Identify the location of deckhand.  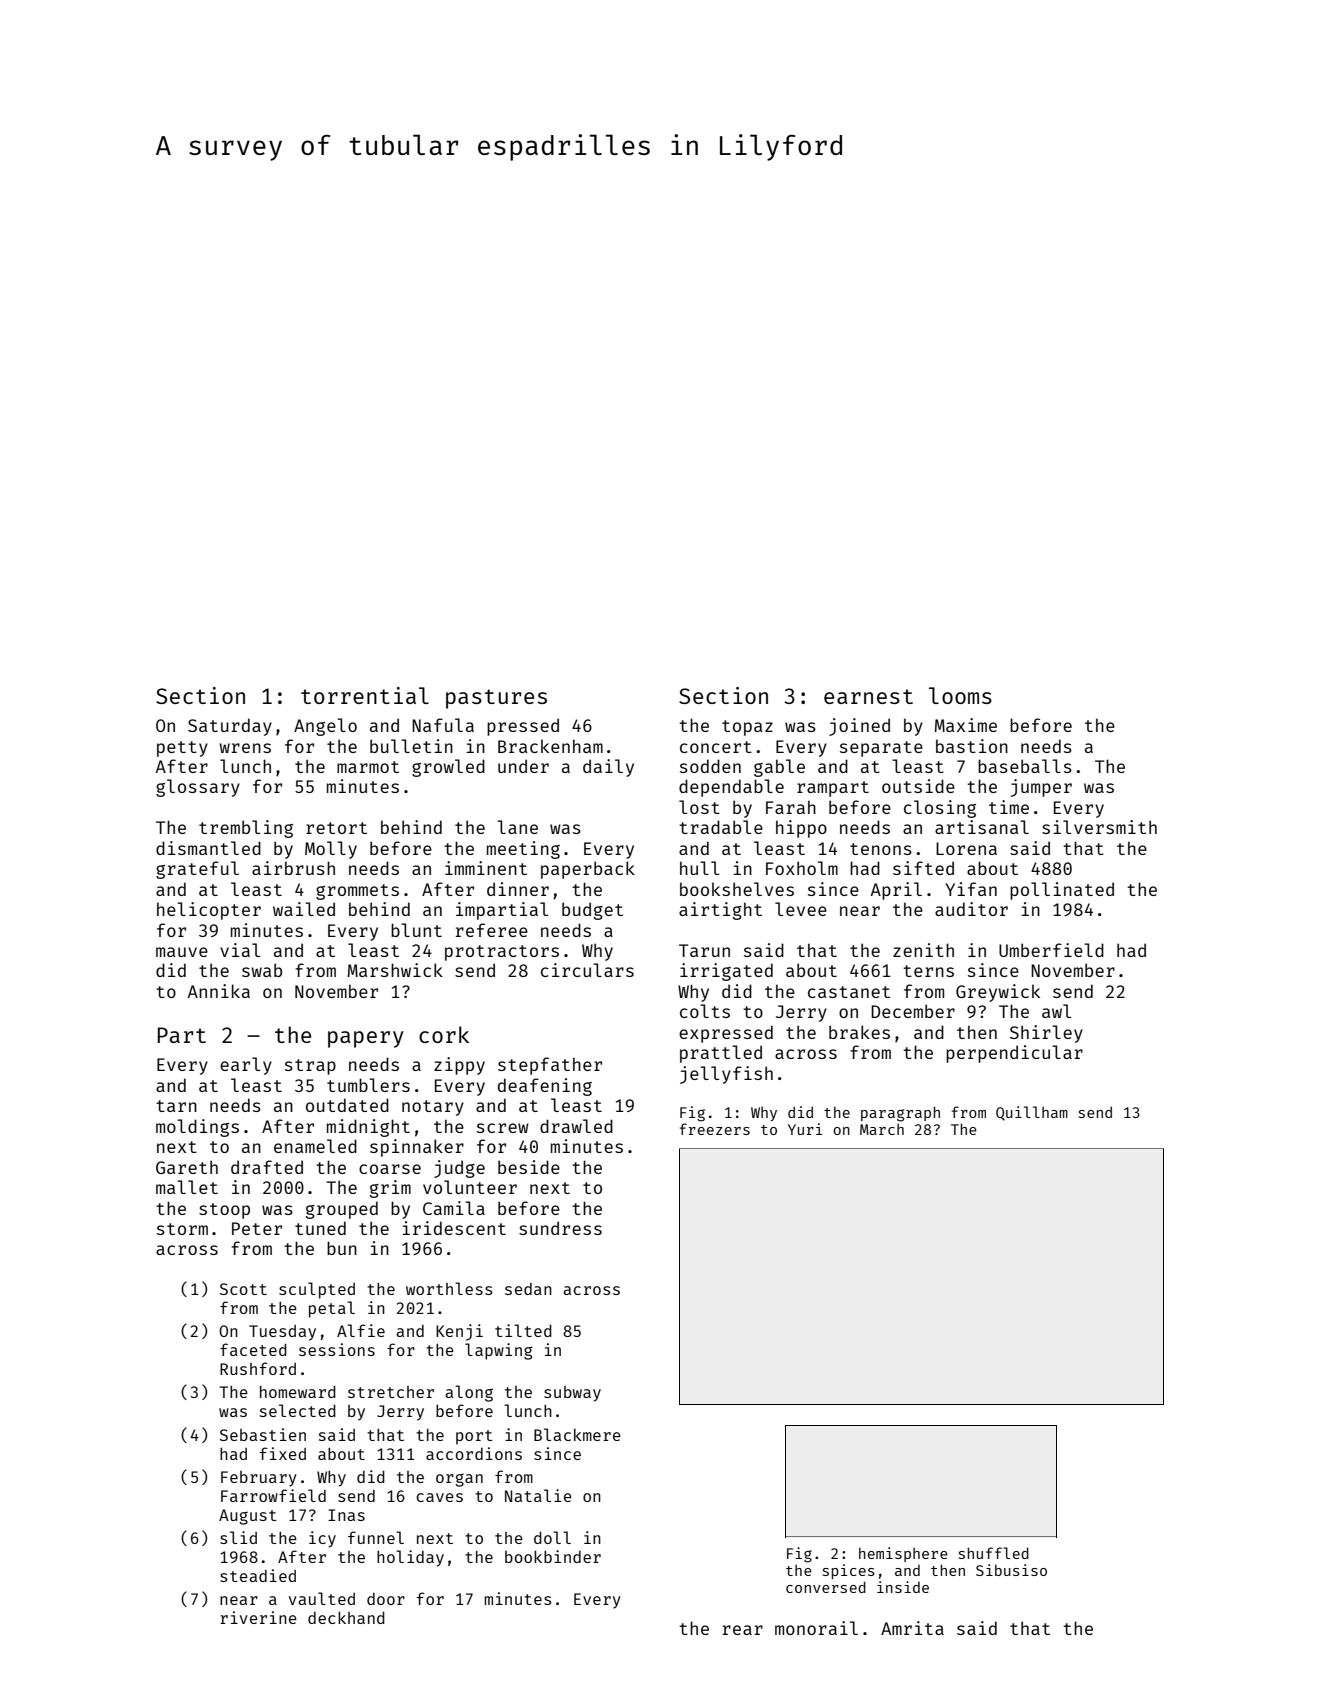
(346, 1617).
